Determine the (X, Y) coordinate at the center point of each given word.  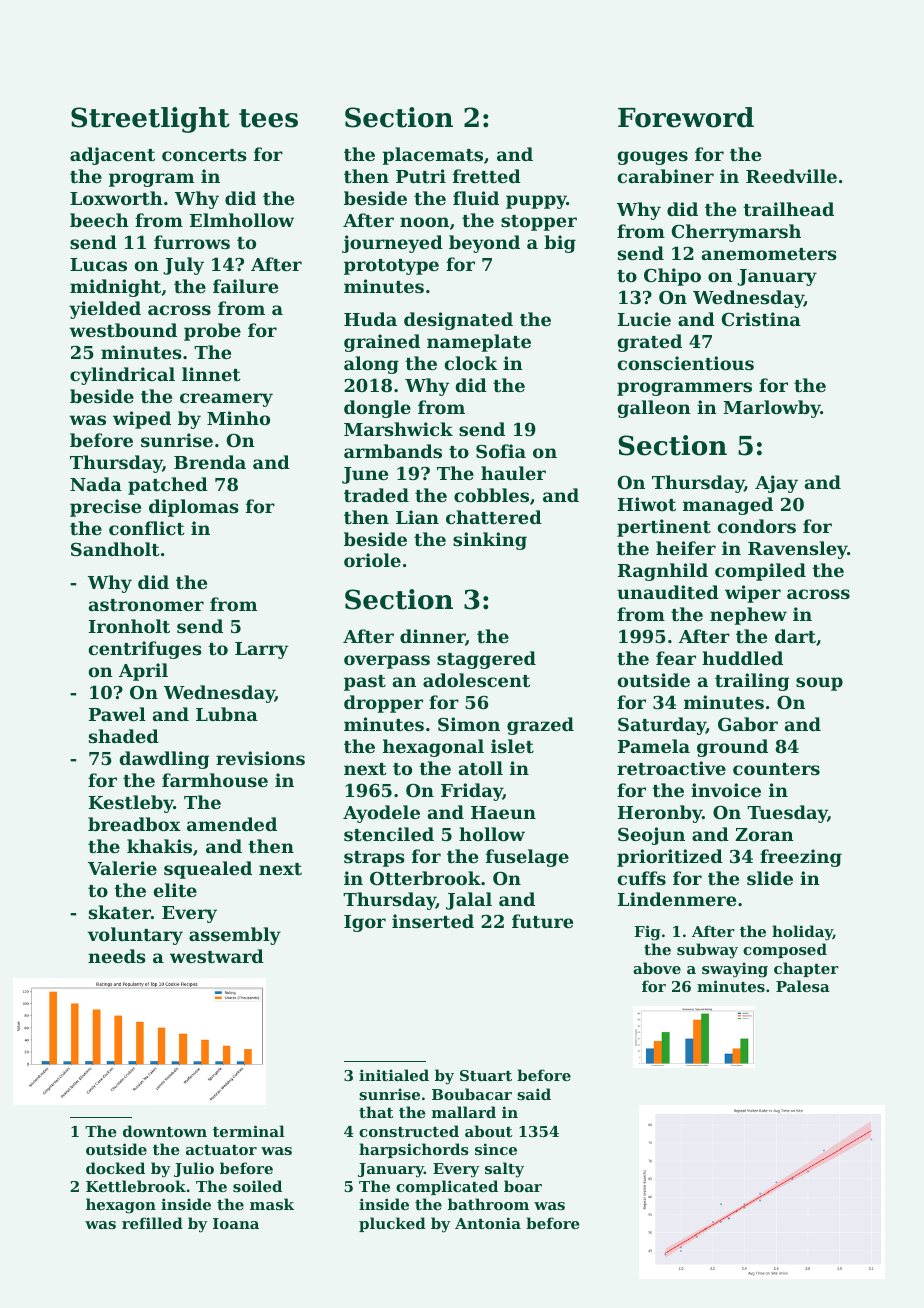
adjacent (112, 156)
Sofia (501, 451)
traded (376, 495)
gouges (653, 158)
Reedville (791, 176)
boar (523, 1186)
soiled (257, 1186)
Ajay (776, 484)
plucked (392, 1224)
